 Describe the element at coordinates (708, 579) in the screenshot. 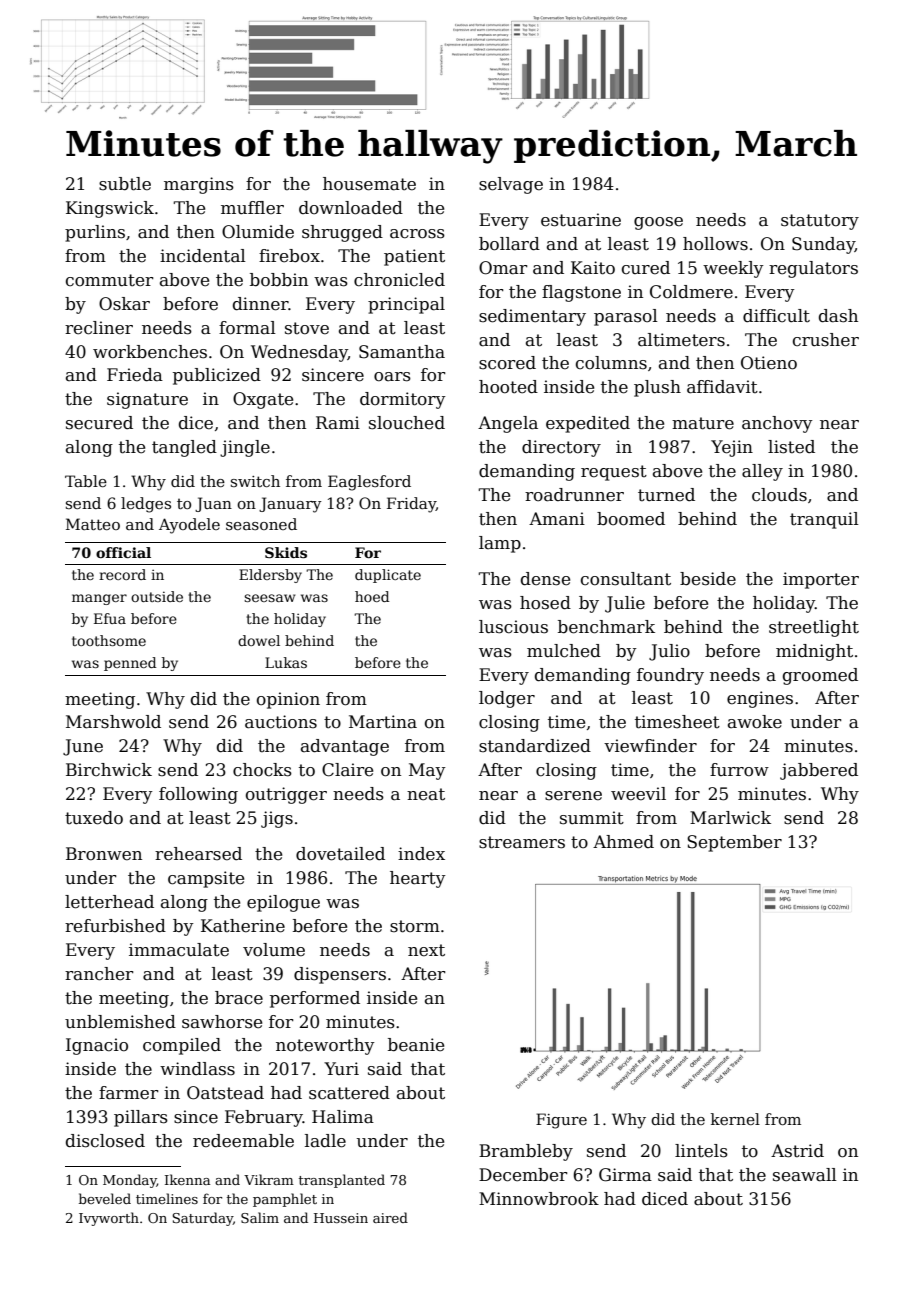

I see `beside` at that location.
